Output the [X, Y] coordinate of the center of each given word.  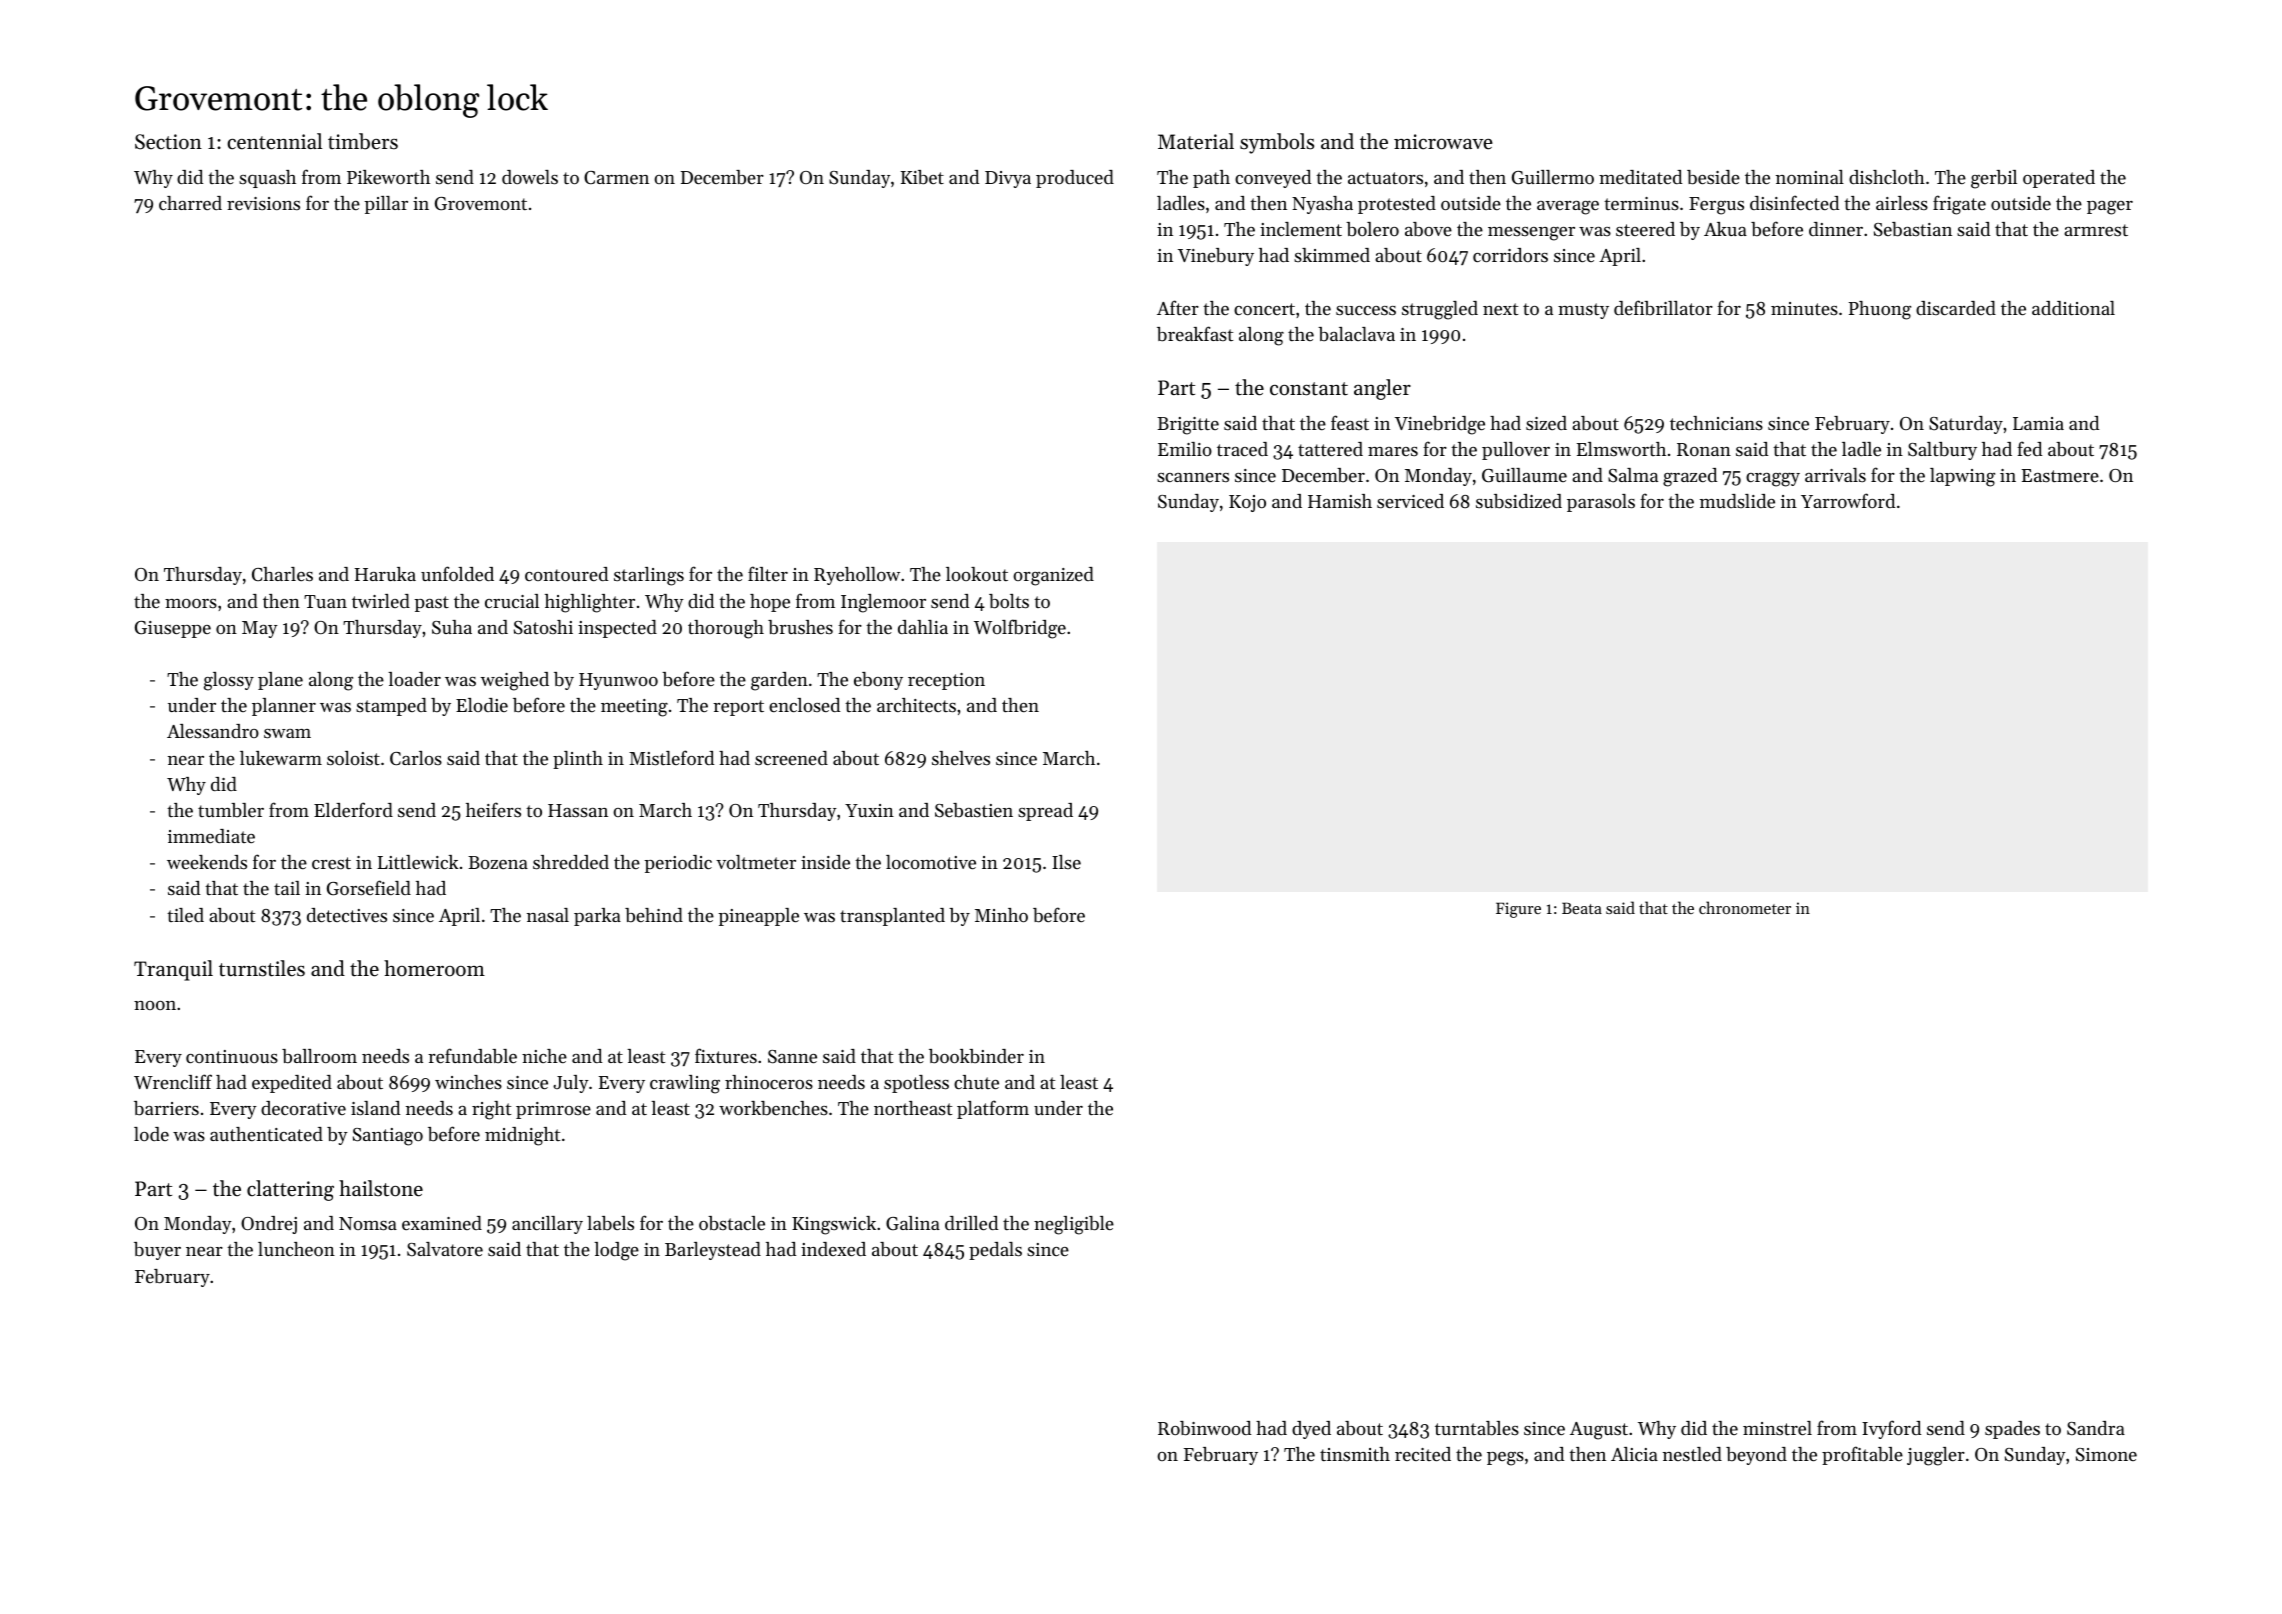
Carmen [616, 177]
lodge [616, 1251]
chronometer [1745, 907]
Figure [1518, 910]
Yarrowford [1848, 500]
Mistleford [671, 757]
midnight [522, 1136]
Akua [1725, 229]
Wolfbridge [1020, 629]
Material [1196, 141]
